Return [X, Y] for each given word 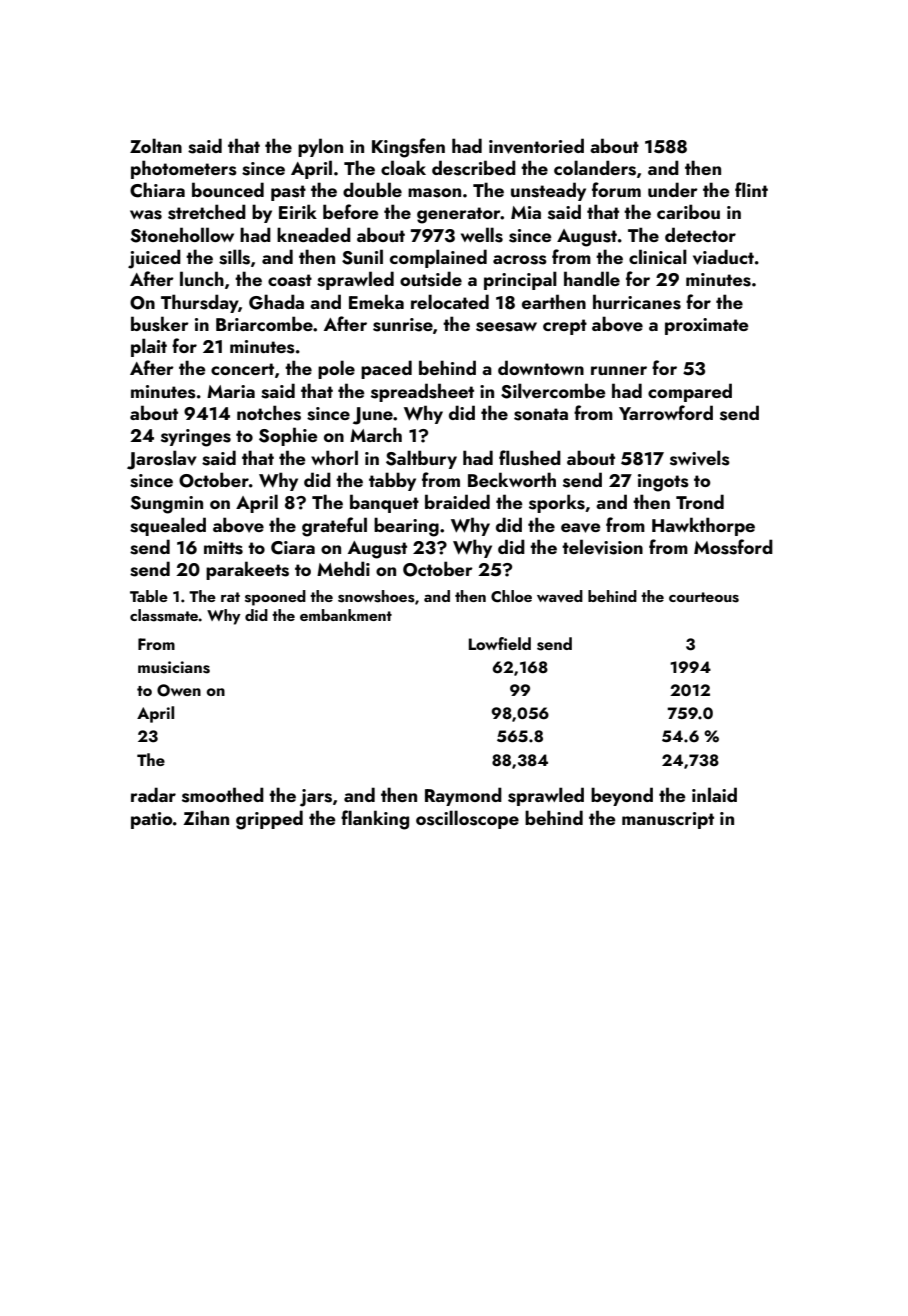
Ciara [293, 548]
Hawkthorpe [703, 526]
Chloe [511, 596]
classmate [164, 615]
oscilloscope [467, 819]
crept [565, 327]
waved [560, 596]
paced [386, 369]
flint [751, 189]
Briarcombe [264, 323]
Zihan [206, 817]
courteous [704, 597]
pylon [320, 147]
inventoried [536, 146]
